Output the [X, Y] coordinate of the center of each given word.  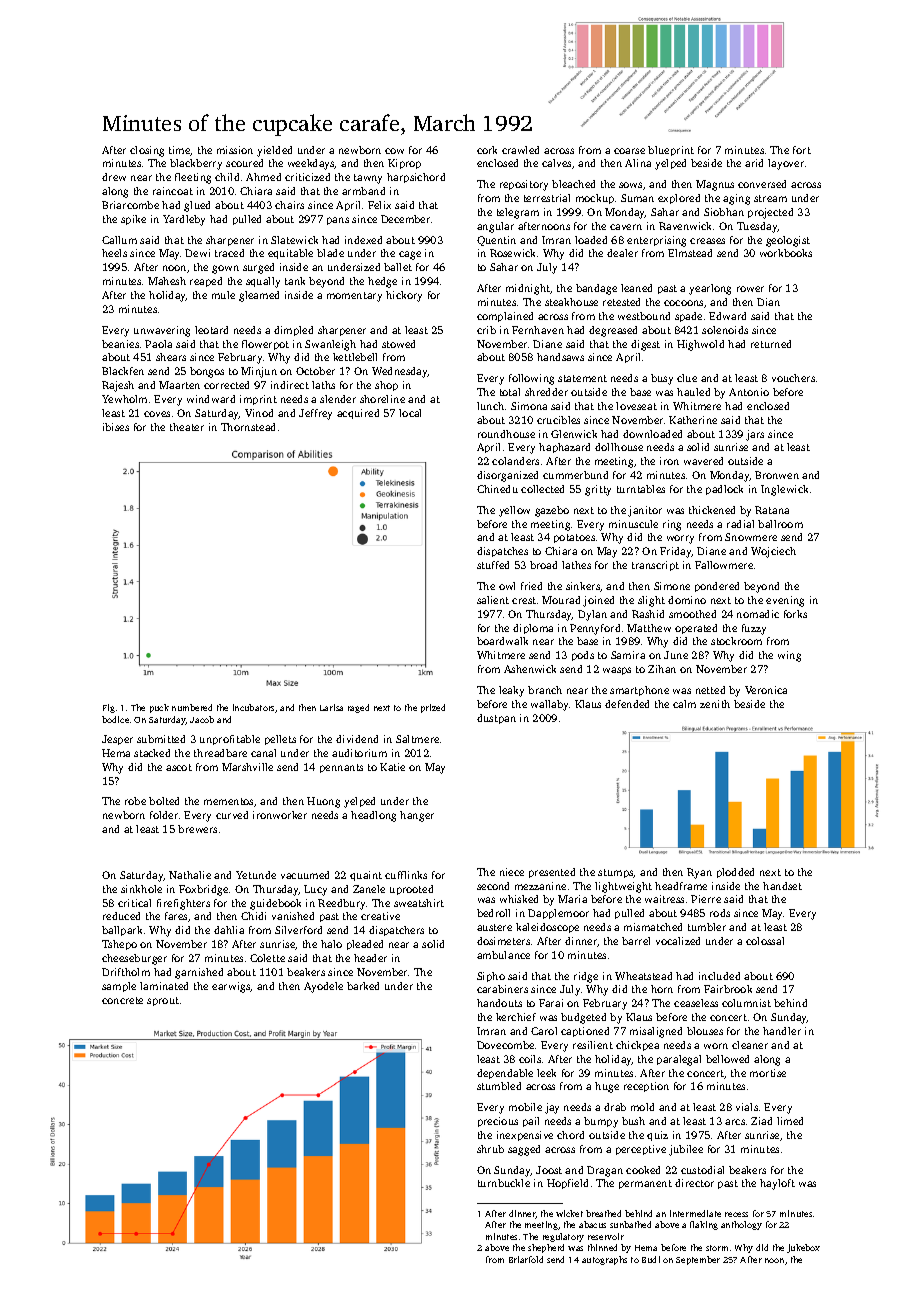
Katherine [693, 420]
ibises [116, 427]
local [410, 413]
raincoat [173, 191]
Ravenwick [685, 226]
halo [331, 944]
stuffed [493, 565]
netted [710, 690]
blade [330, 253]
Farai [551, 1003]
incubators [253, 707]
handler [782, 1031]
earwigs [231, 987]
